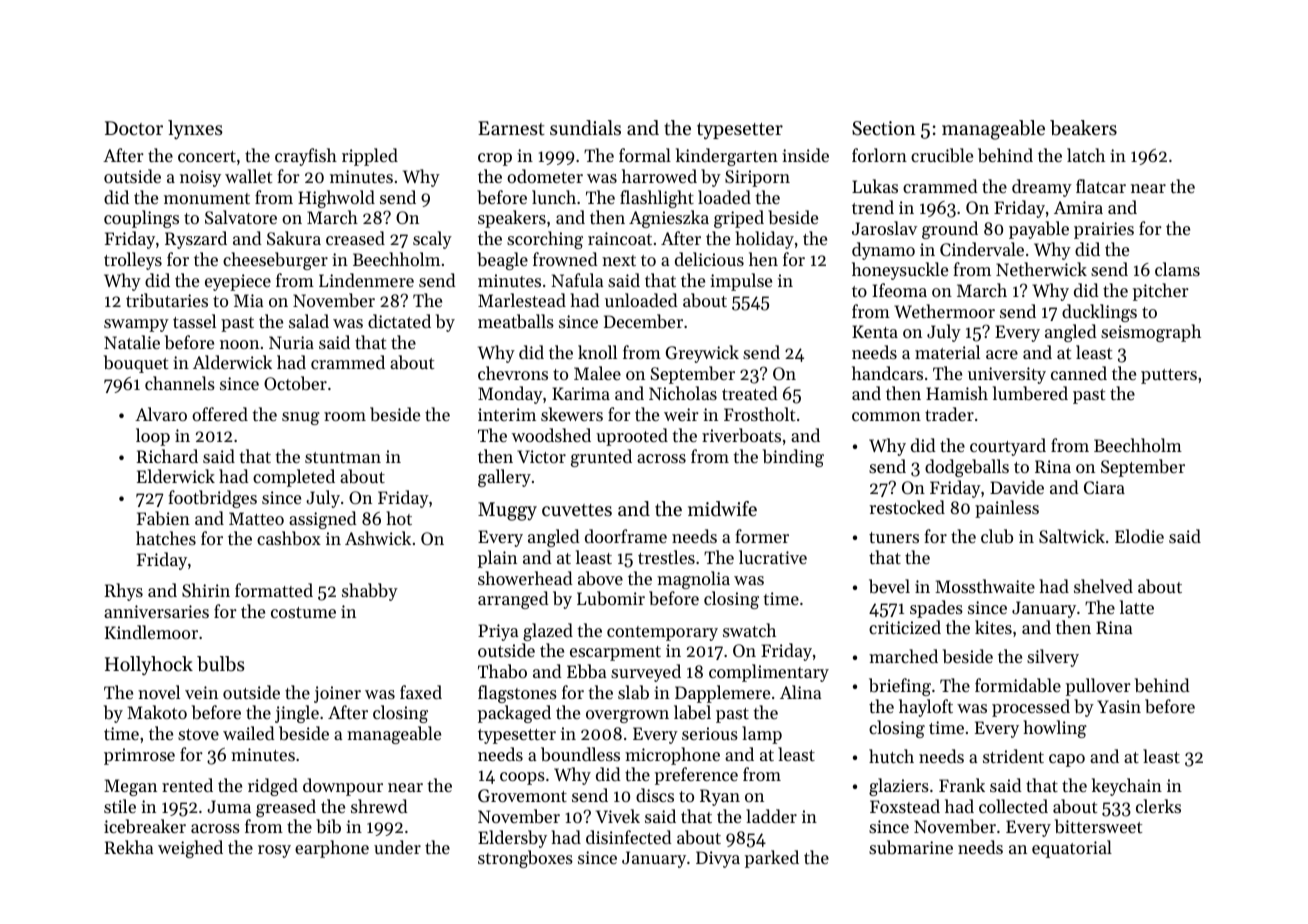 This screenshot has height=924, width=1308. What do you see at coordinates (134, 128) in the screenshot?
I see `Doctor` at bounding box center [134, 128].
